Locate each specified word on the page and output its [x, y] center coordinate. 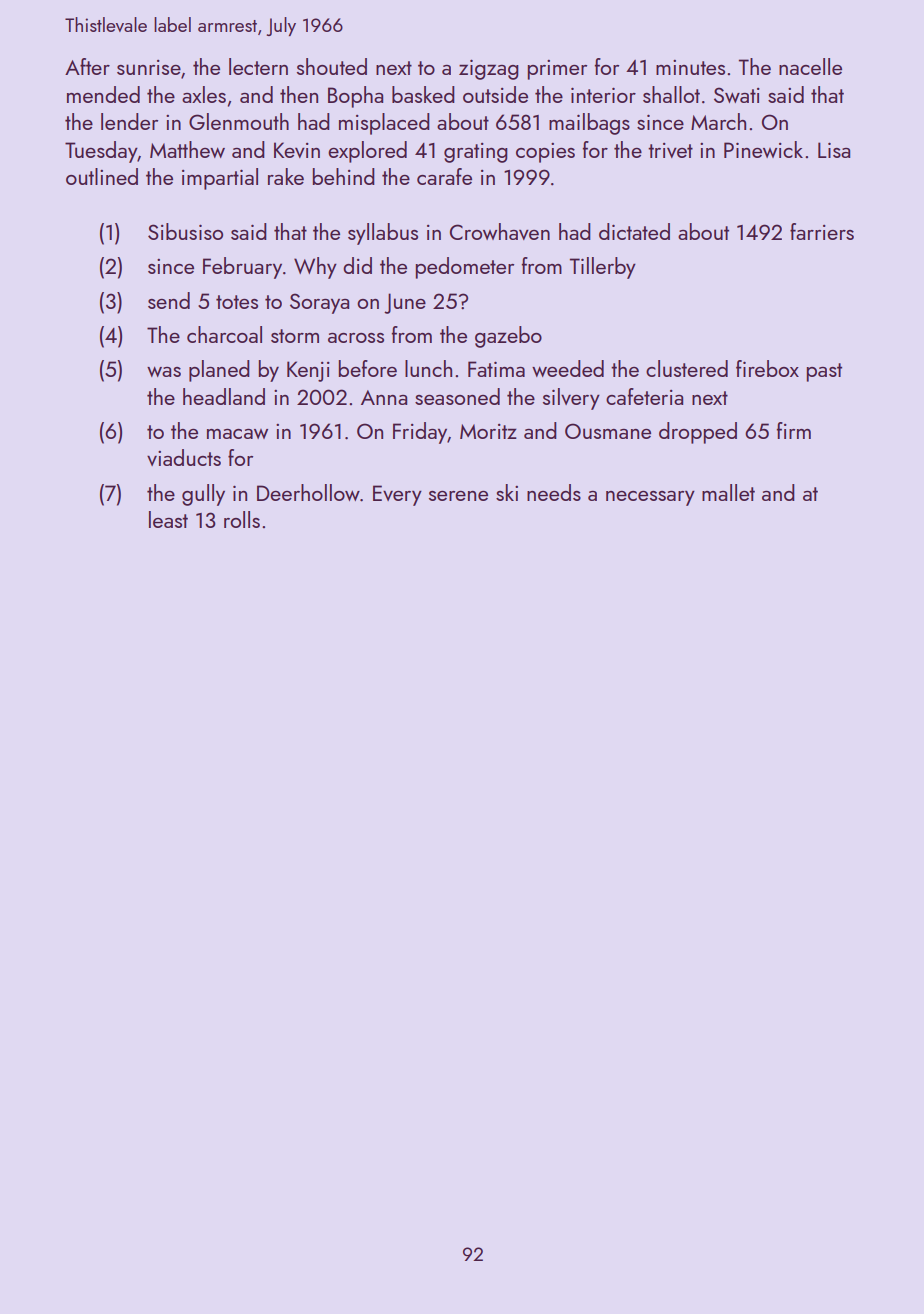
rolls [242, 519]
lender [129, 121]
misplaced [384, 124]
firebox [767, 368]
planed [219, 371]
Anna [384, 397]
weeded [568, 368]
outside [495, 94]
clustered [687, 368]
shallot [671, 94]
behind [343, 176]
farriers [822, 231]
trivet [670, 150]
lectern [258, 66]
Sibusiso [185, 231]
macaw [237, 434]
